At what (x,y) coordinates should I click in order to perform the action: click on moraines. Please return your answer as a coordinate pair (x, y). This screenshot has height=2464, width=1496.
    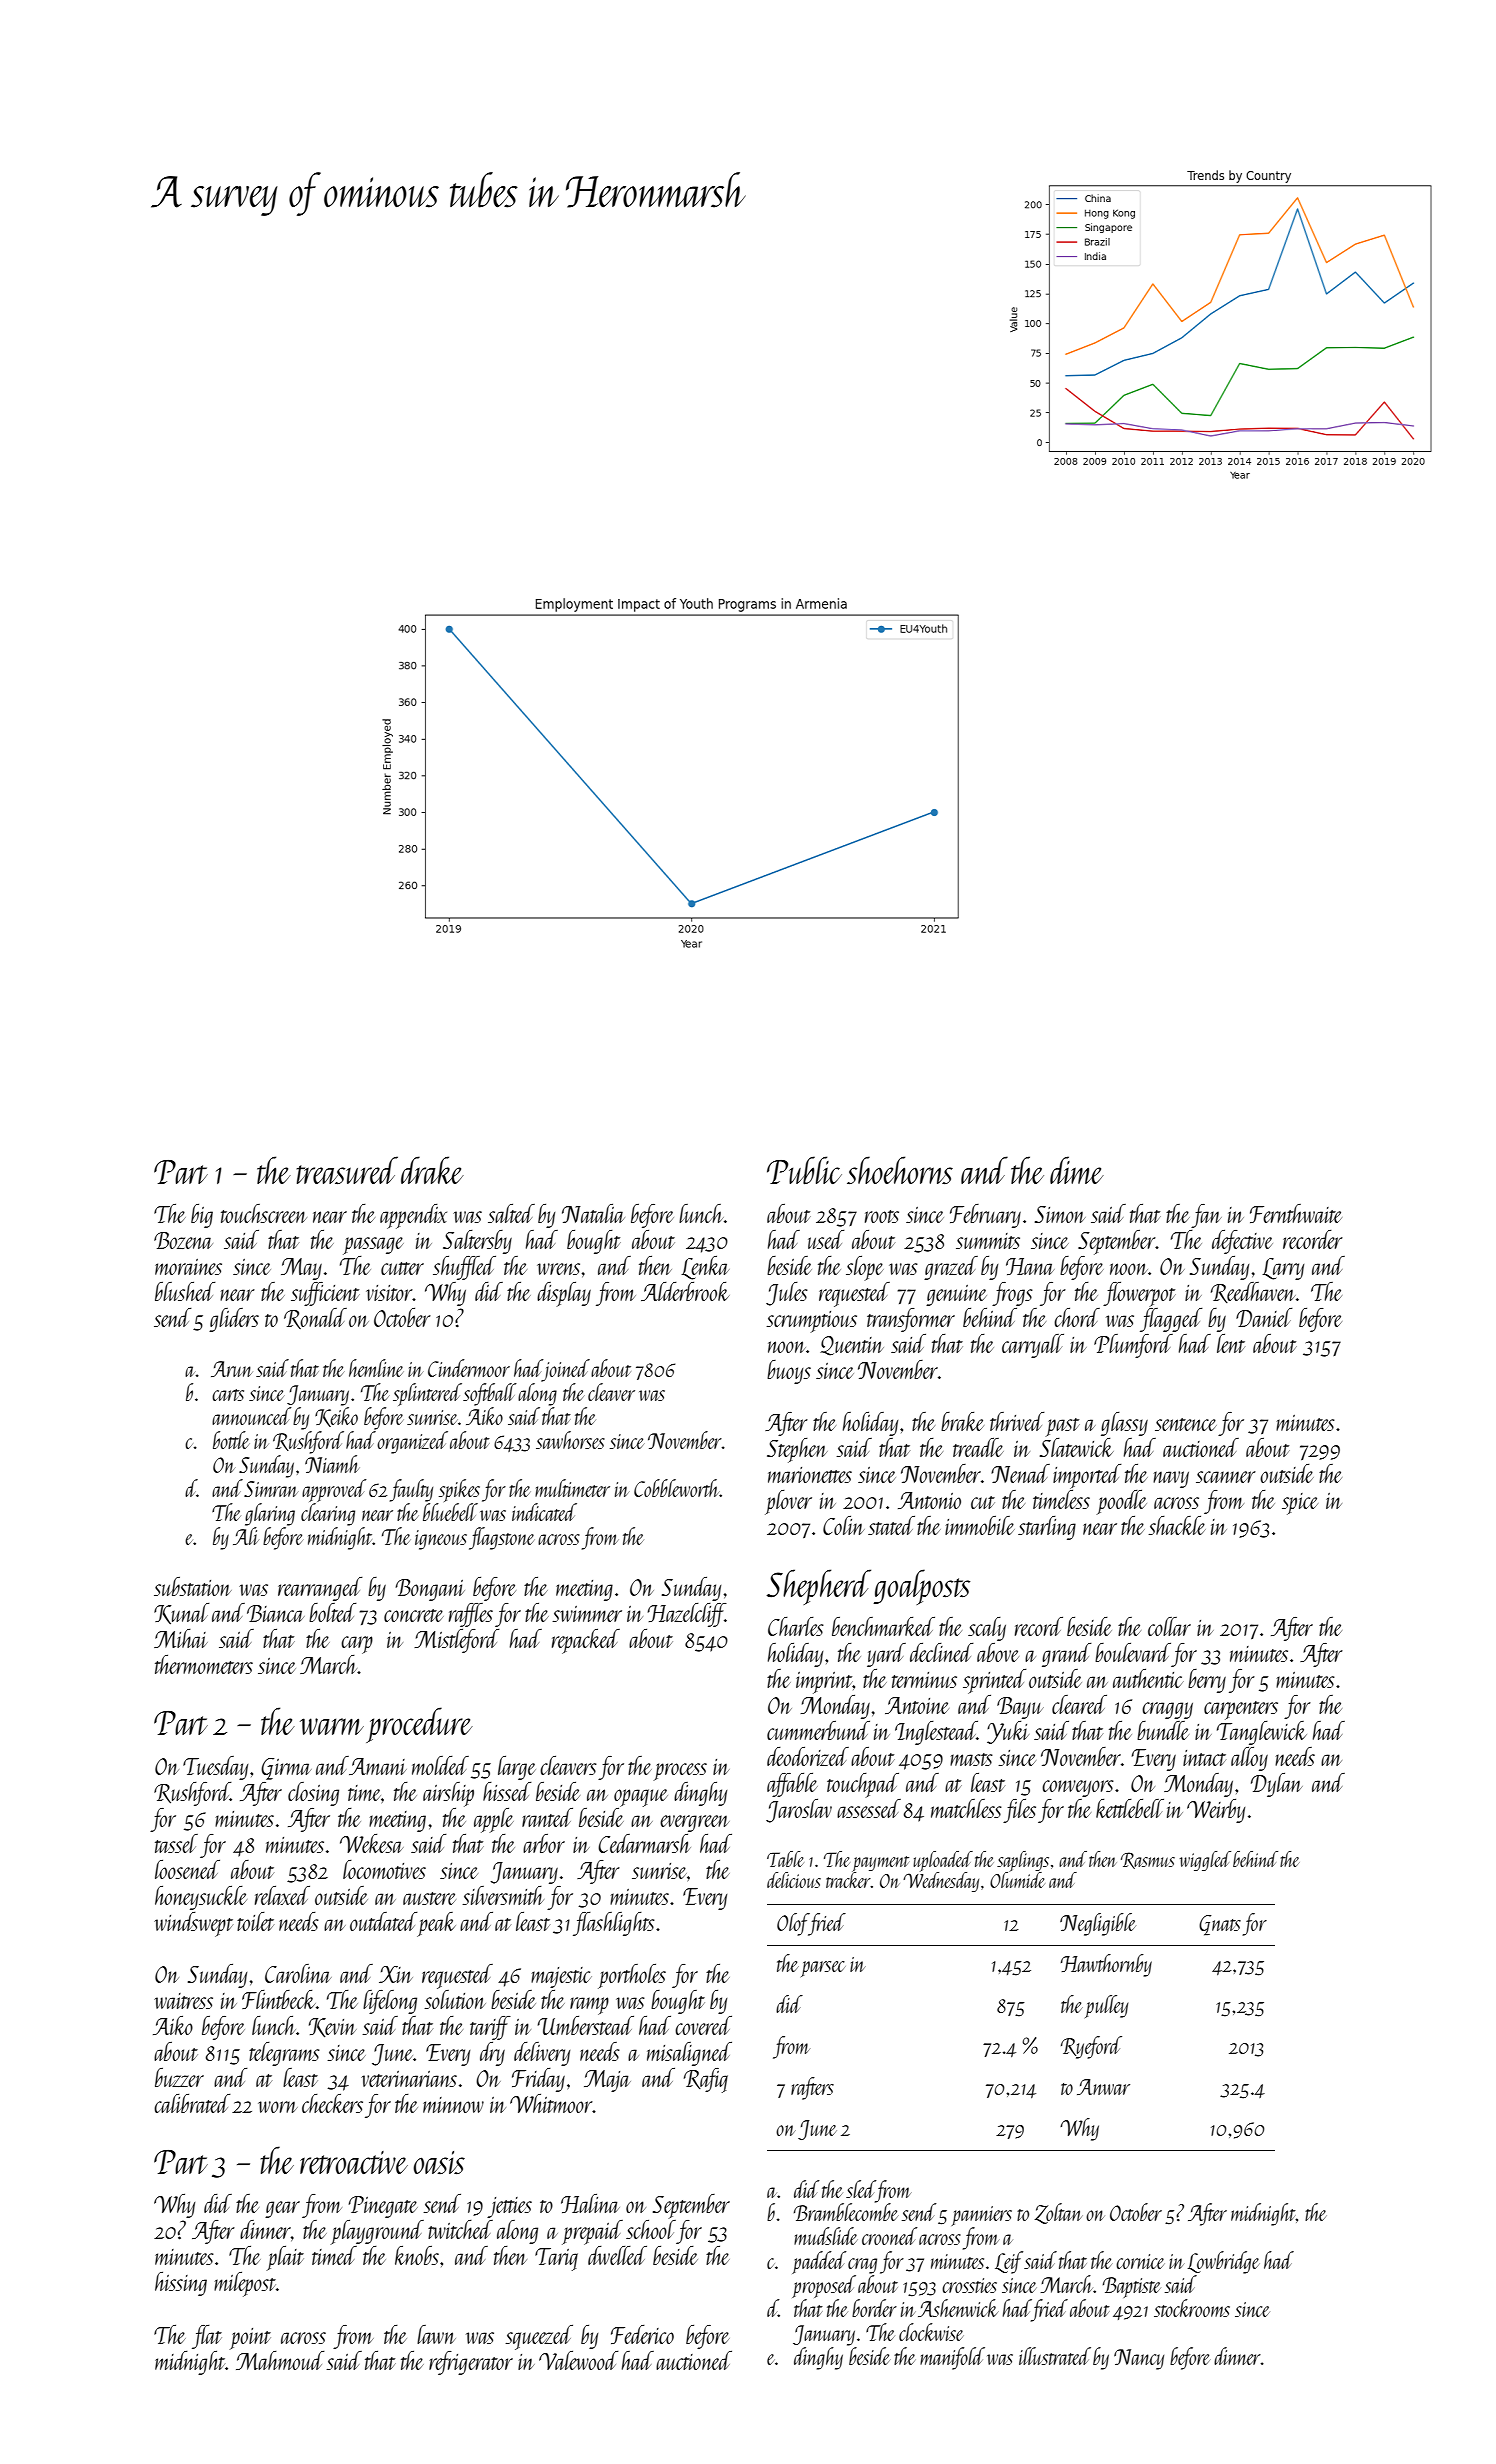
    Looking at the image, I should click on (188, 1267).
